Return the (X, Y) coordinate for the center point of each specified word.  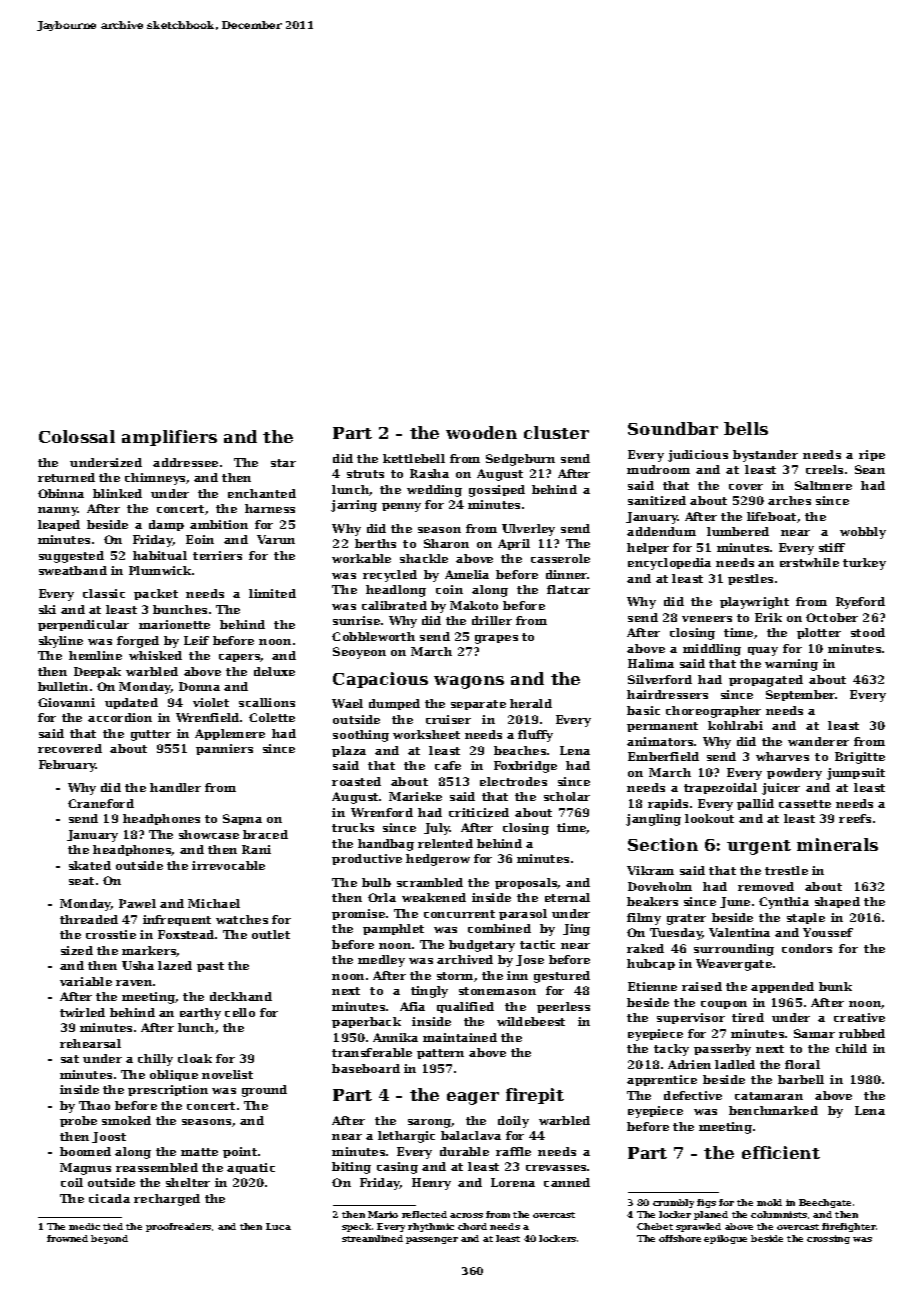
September (801, 695)
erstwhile (809, 562)
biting (351, 1168)
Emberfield (663, 756)
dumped (394, 704)
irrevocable (228, 865)
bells (746, 428)
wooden (481, 432)
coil (72, 1182)
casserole (560, 558)
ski (47, 609)
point (240, 1152)
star (283, 463)
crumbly (673, 1203)
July (437, 829)
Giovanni (66, 702)
